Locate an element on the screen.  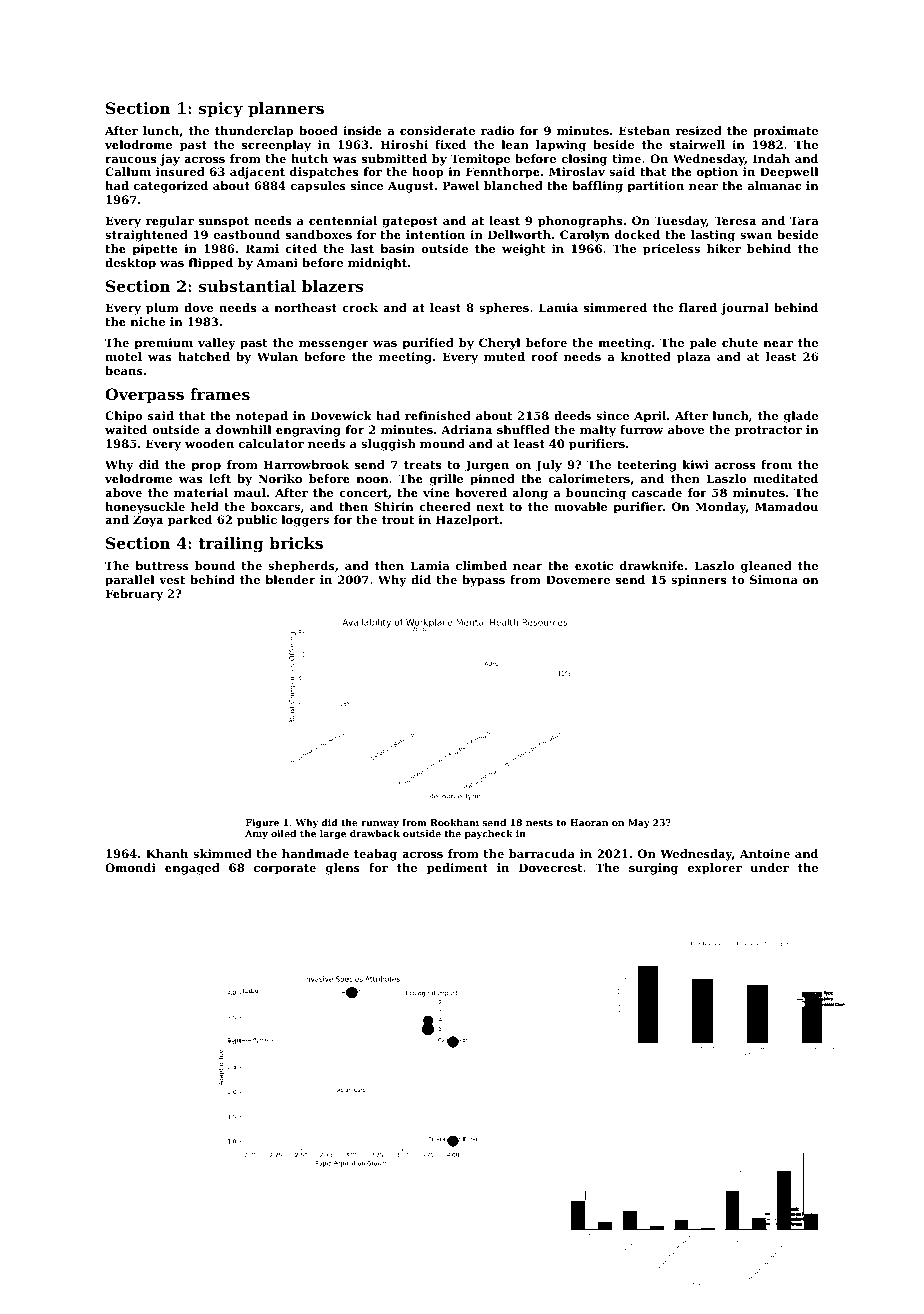
Zoya is located at coordinates (148, 521).
